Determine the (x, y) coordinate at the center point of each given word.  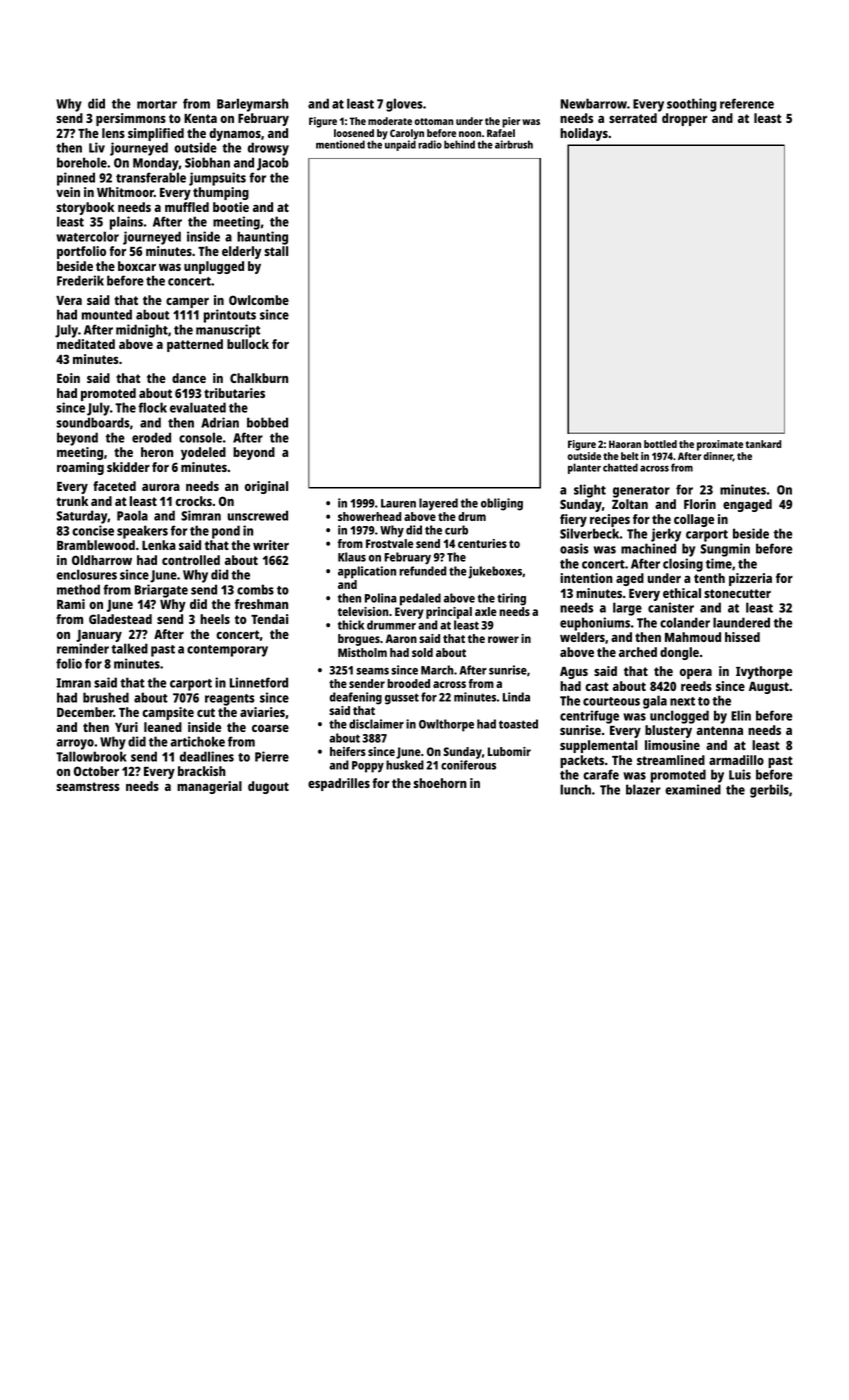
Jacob (273, 164)
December (85, 712)
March (437, 670)
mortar (157, 104)
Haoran (625, 444)
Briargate (161, 591)
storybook (85, 208)
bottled (660, 444)
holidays (584, 134)
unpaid (400, 145)
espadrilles (339, 784)
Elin (741, 715)
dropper (684, 119)
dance (189, 378)
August (769, 688)
